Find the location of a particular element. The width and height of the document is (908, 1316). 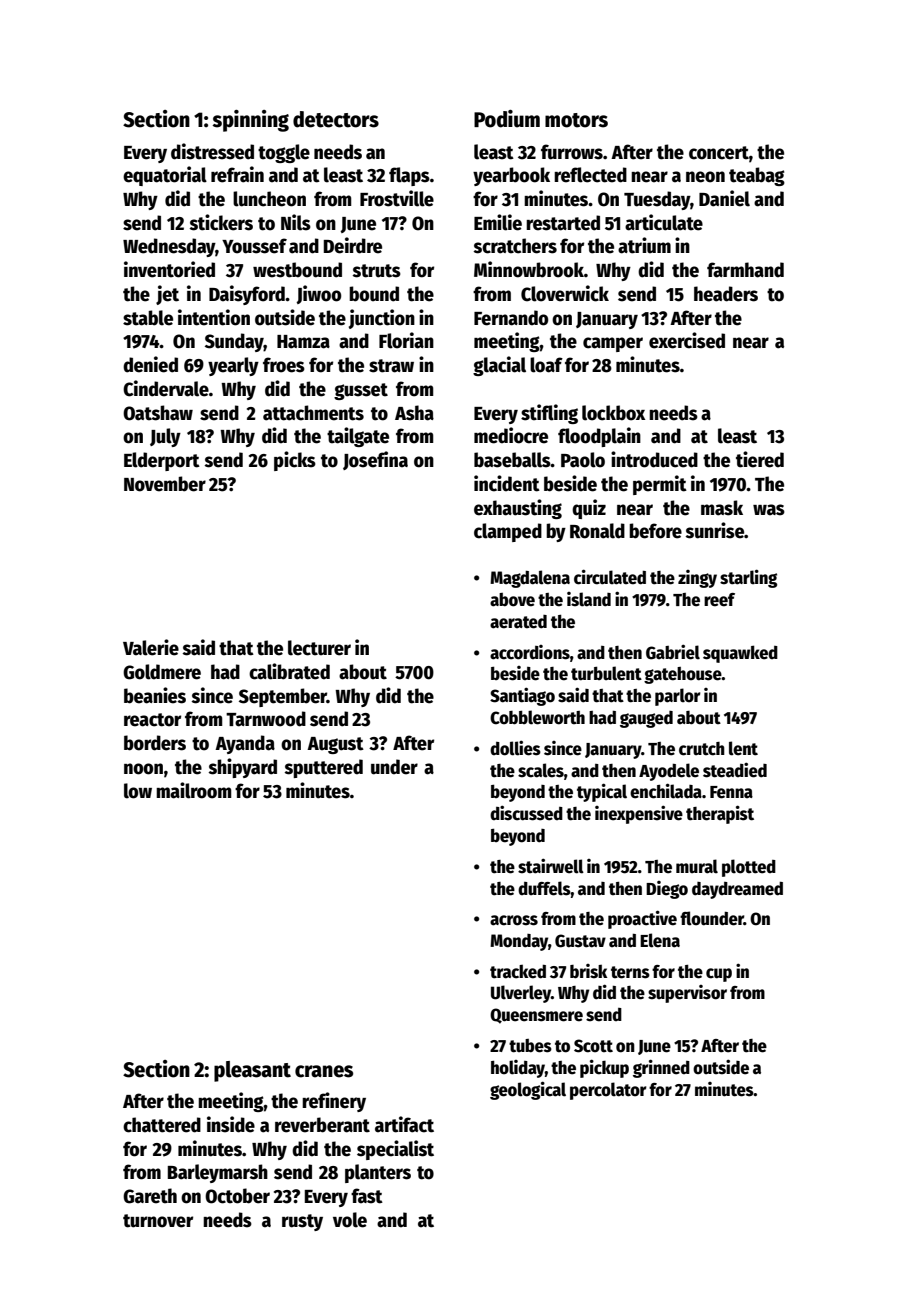

island is located at coordinates (589, 599).
